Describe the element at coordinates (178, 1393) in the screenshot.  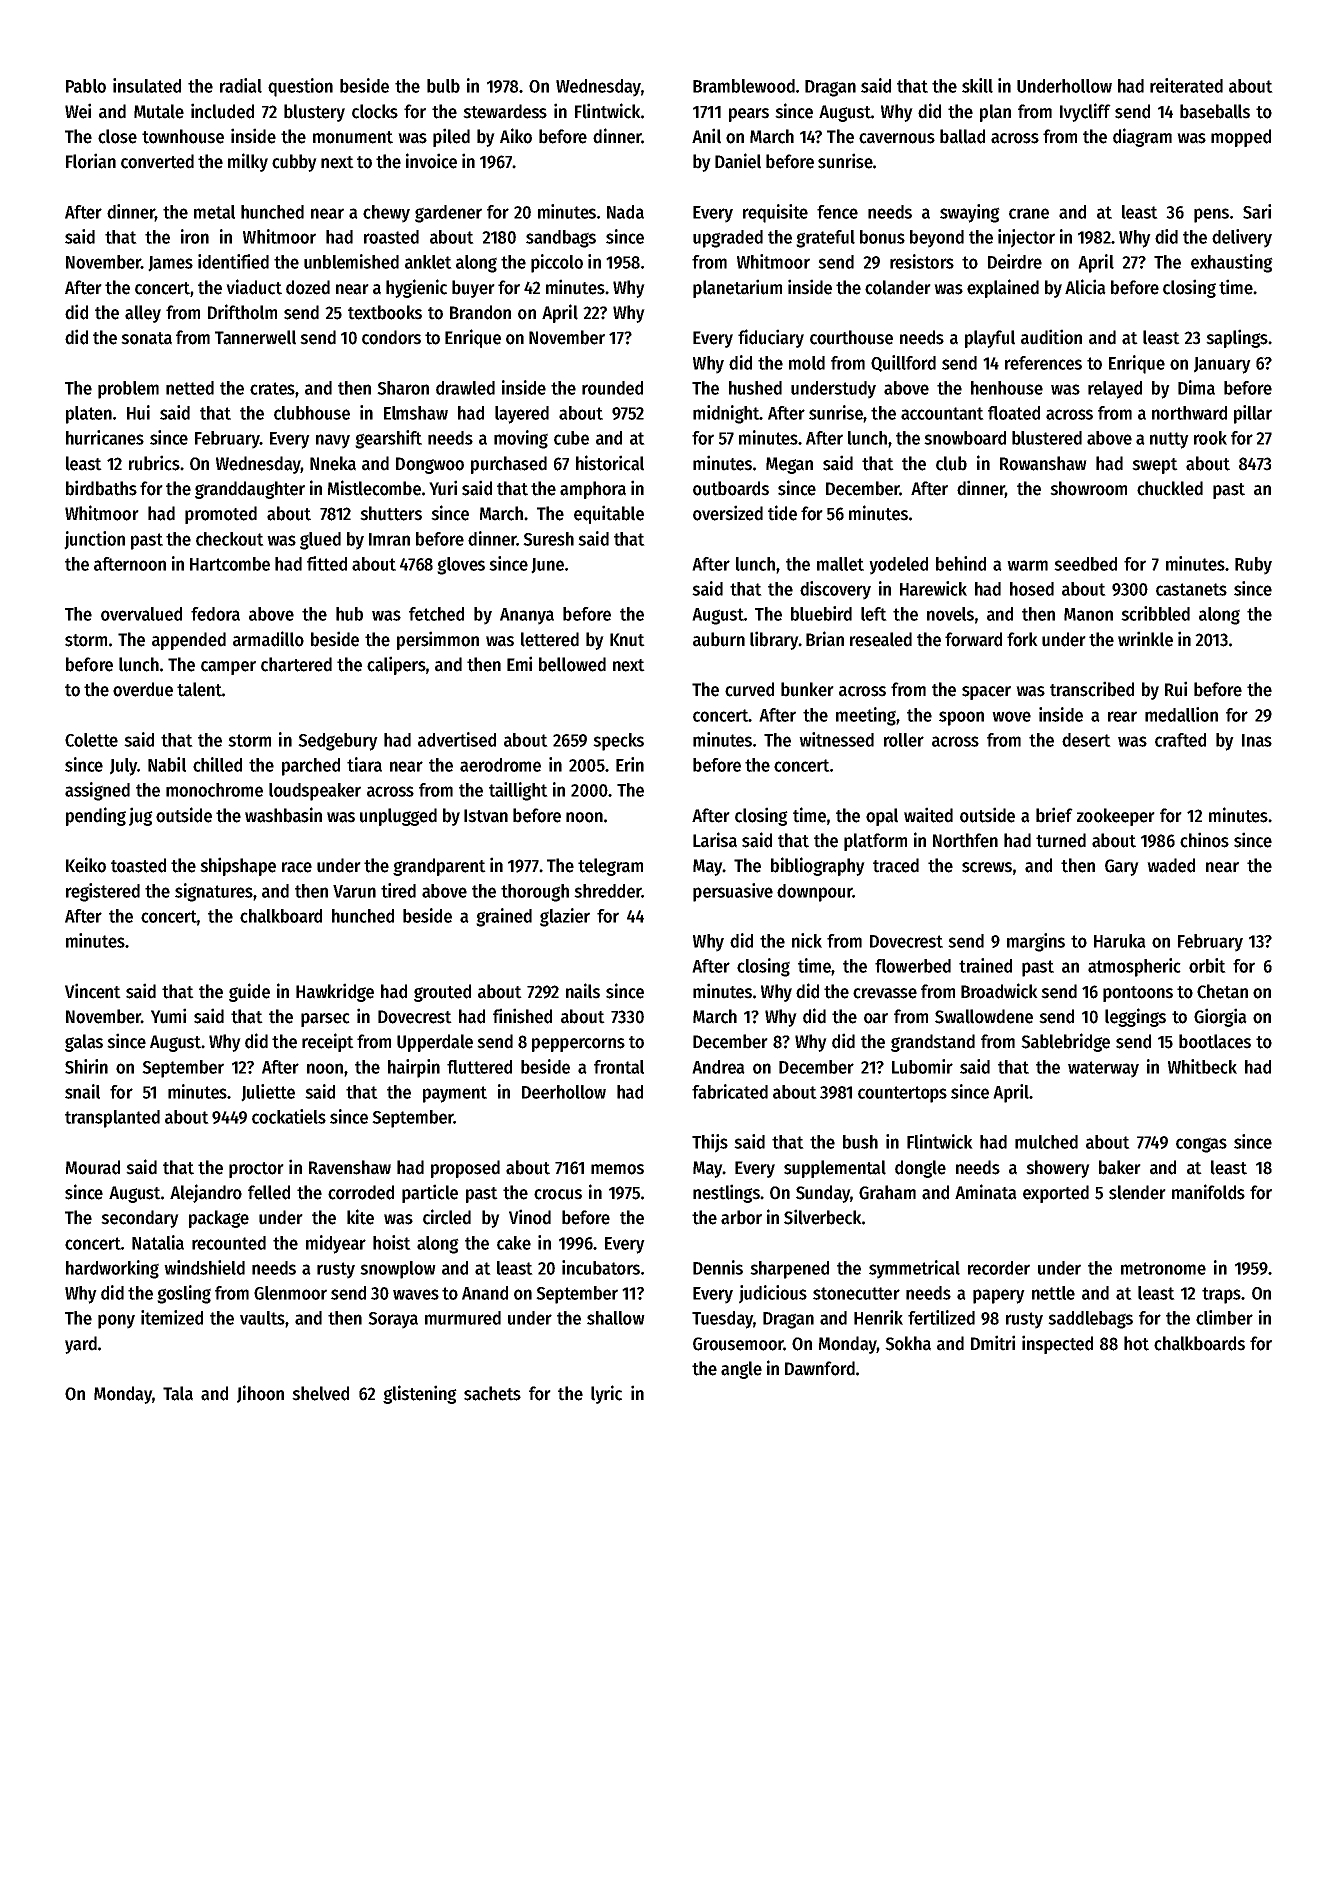
I see `Tala` at that location.
